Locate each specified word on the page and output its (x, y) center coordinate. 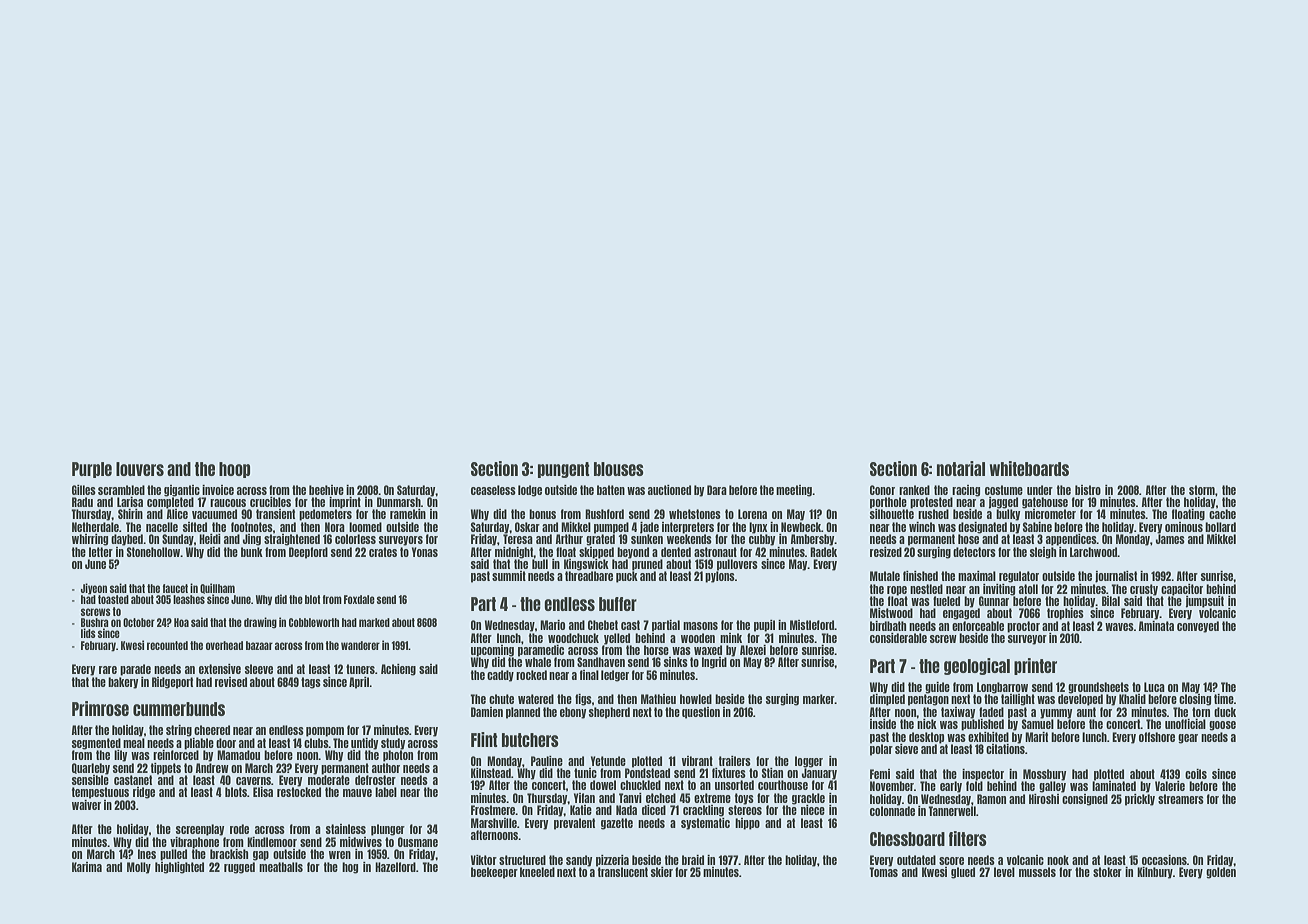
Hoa (181, 622)
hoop (234, 470)
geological (977, 666)
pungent (564, 470)
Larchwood (1094, 552)
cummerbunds (179, 709)
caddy (500, 676)
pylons (720, 577)
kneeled (537, 872)
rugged (239, 868)
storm (1202, 490)
